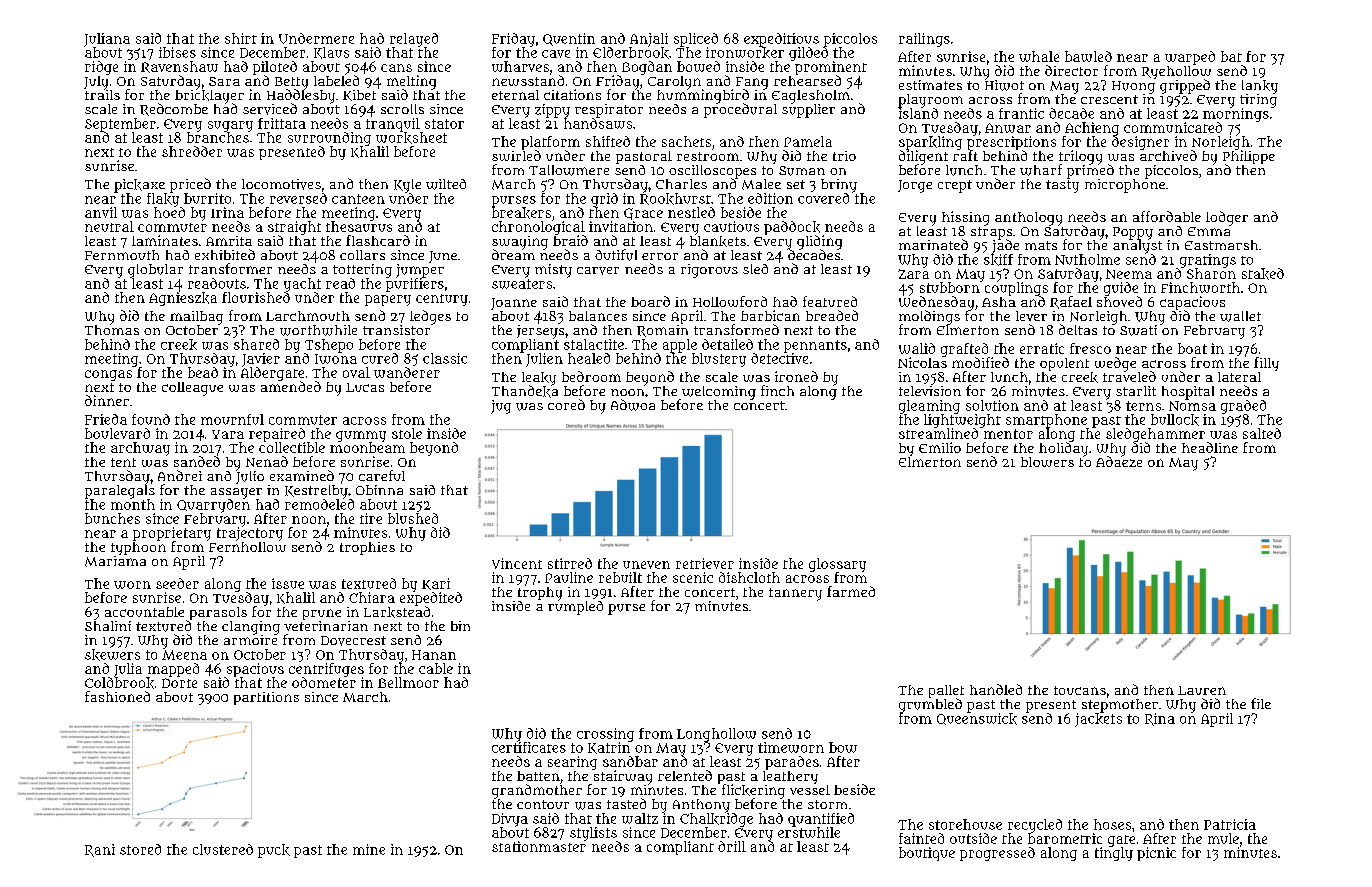  What do you see at coordinates (218, 613) in the screenshot?
I see `parasols` at bounding box center [218, 613].
